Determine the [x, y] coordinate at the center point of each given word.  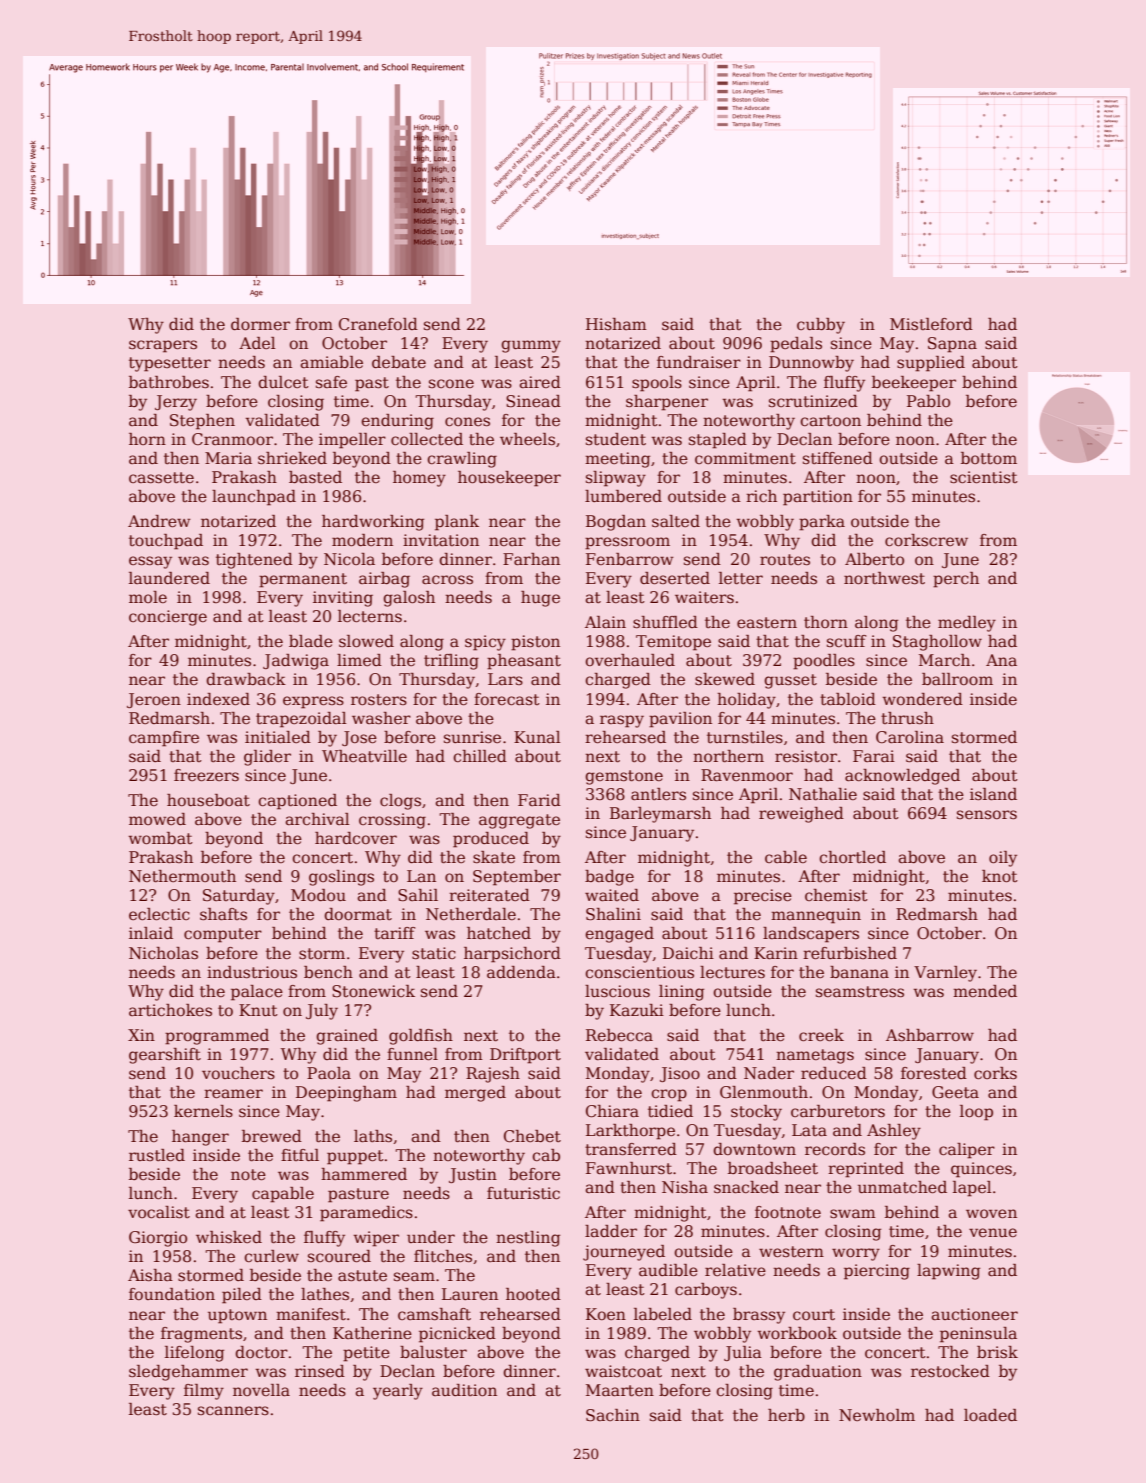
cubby [821, 326]
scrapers [163, 346]
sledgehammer [188, 1373]
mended [985, 991]
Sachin [613, 1415]
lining [681, 993]
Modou [318, 895]
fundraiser [699, 362]
